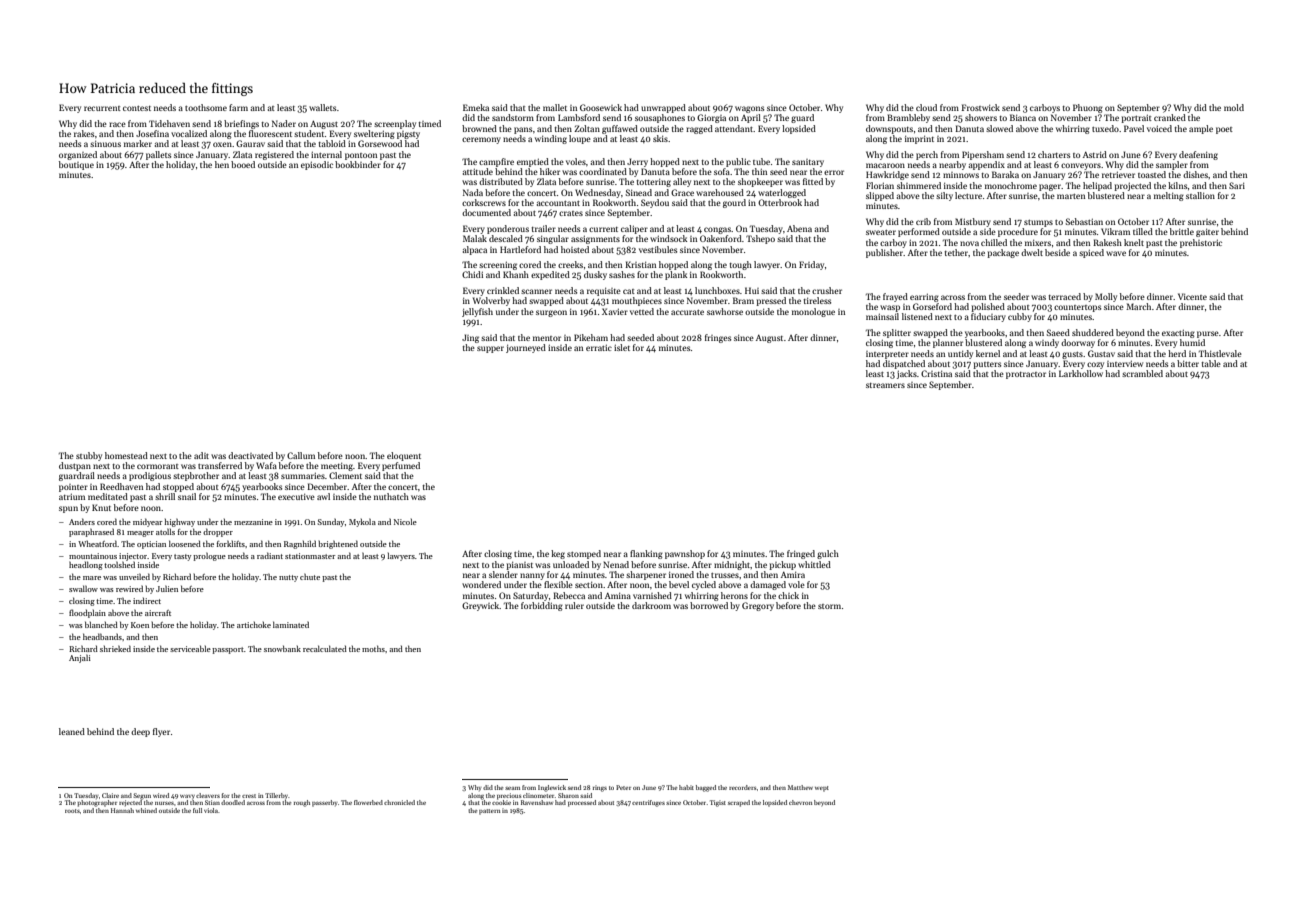 The image size is (1308, 924). Describe the element at coordinates (206, 107) in the screenshot. I see `toothsome` at that location.
